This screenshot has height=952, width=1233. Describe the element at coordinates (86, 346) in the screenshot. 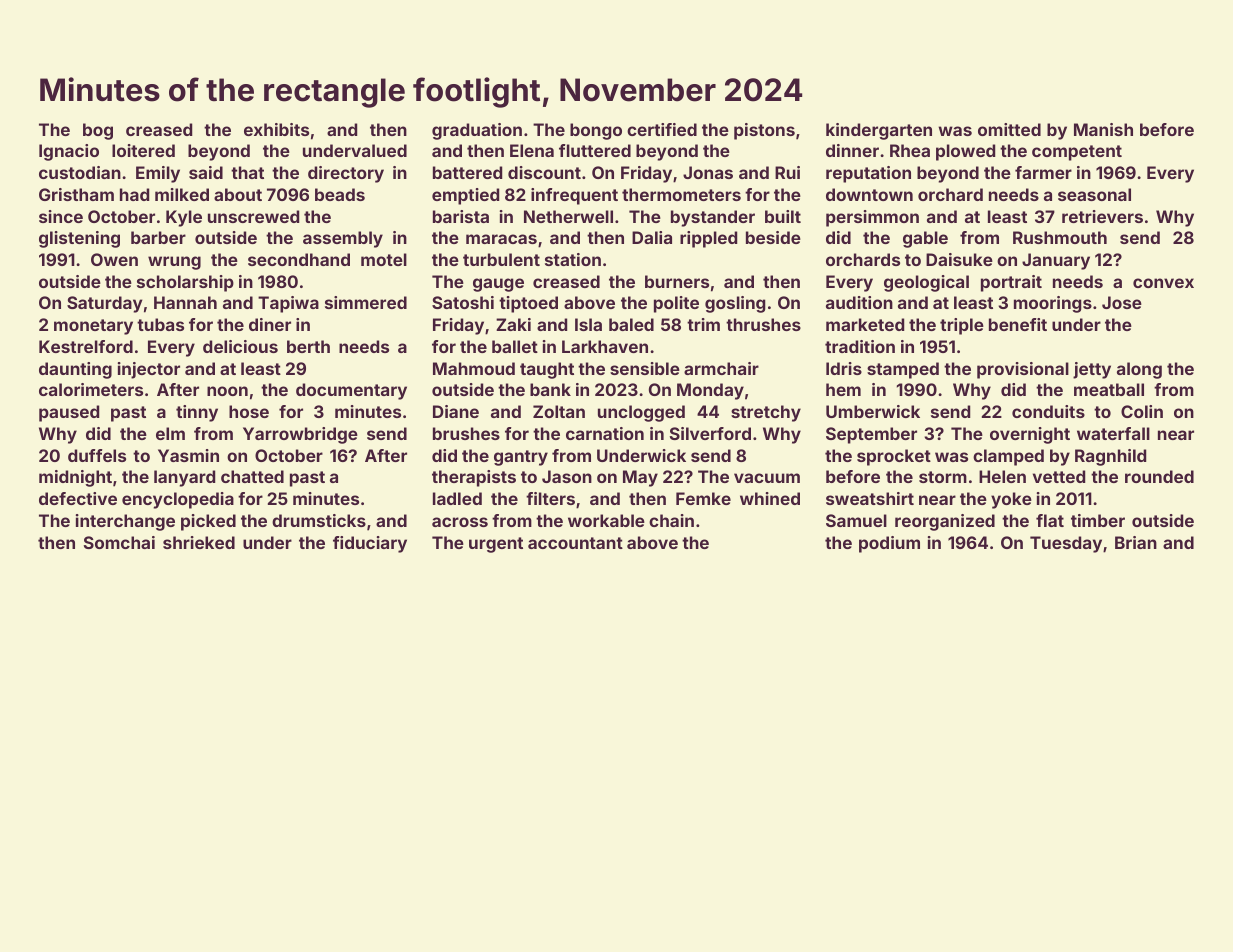

I see `Kestrelford` at that location.
